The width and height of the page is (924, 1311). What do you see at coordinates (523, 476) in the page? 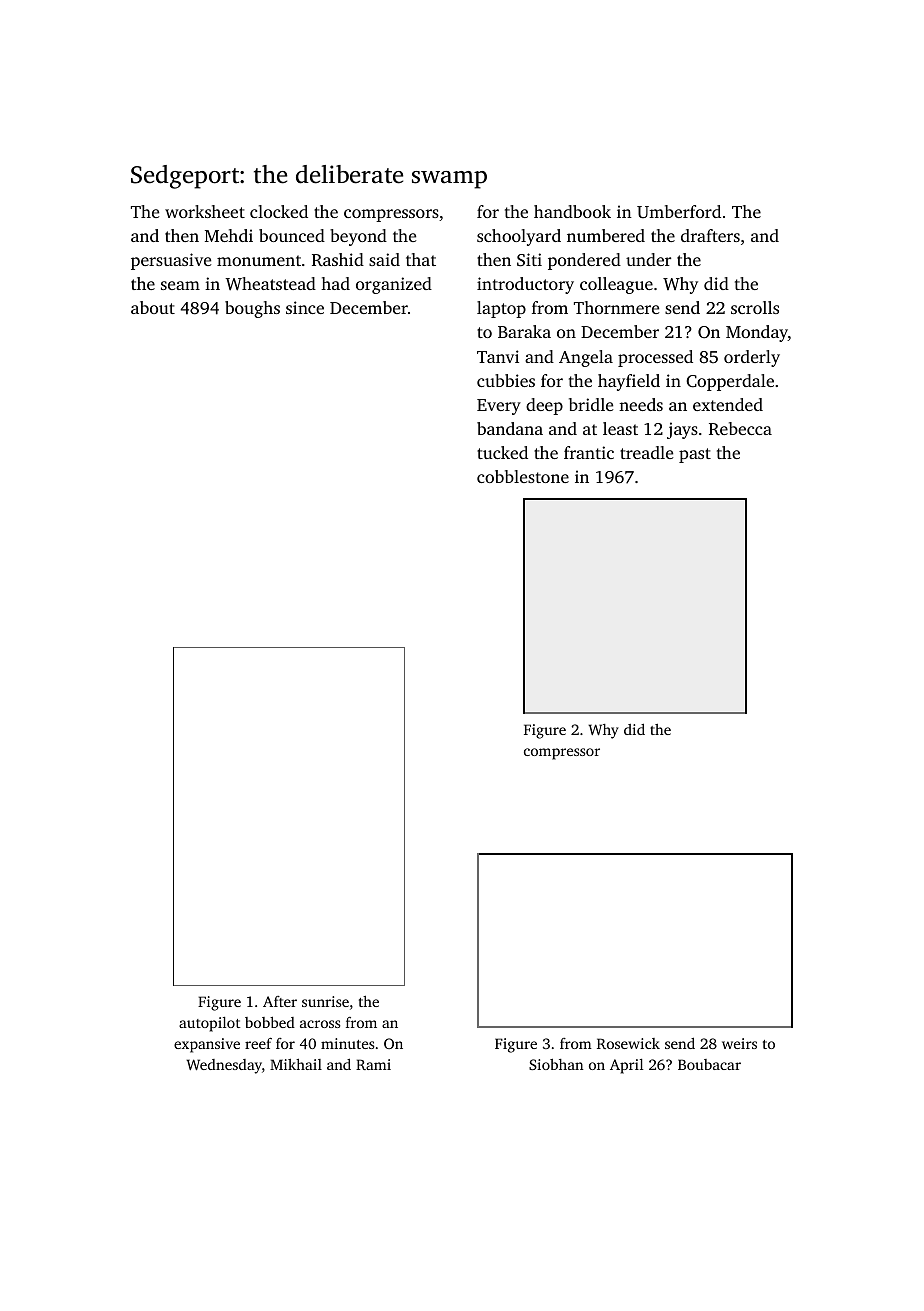
I see `cobblestone` at bounding box center [523, 476].
